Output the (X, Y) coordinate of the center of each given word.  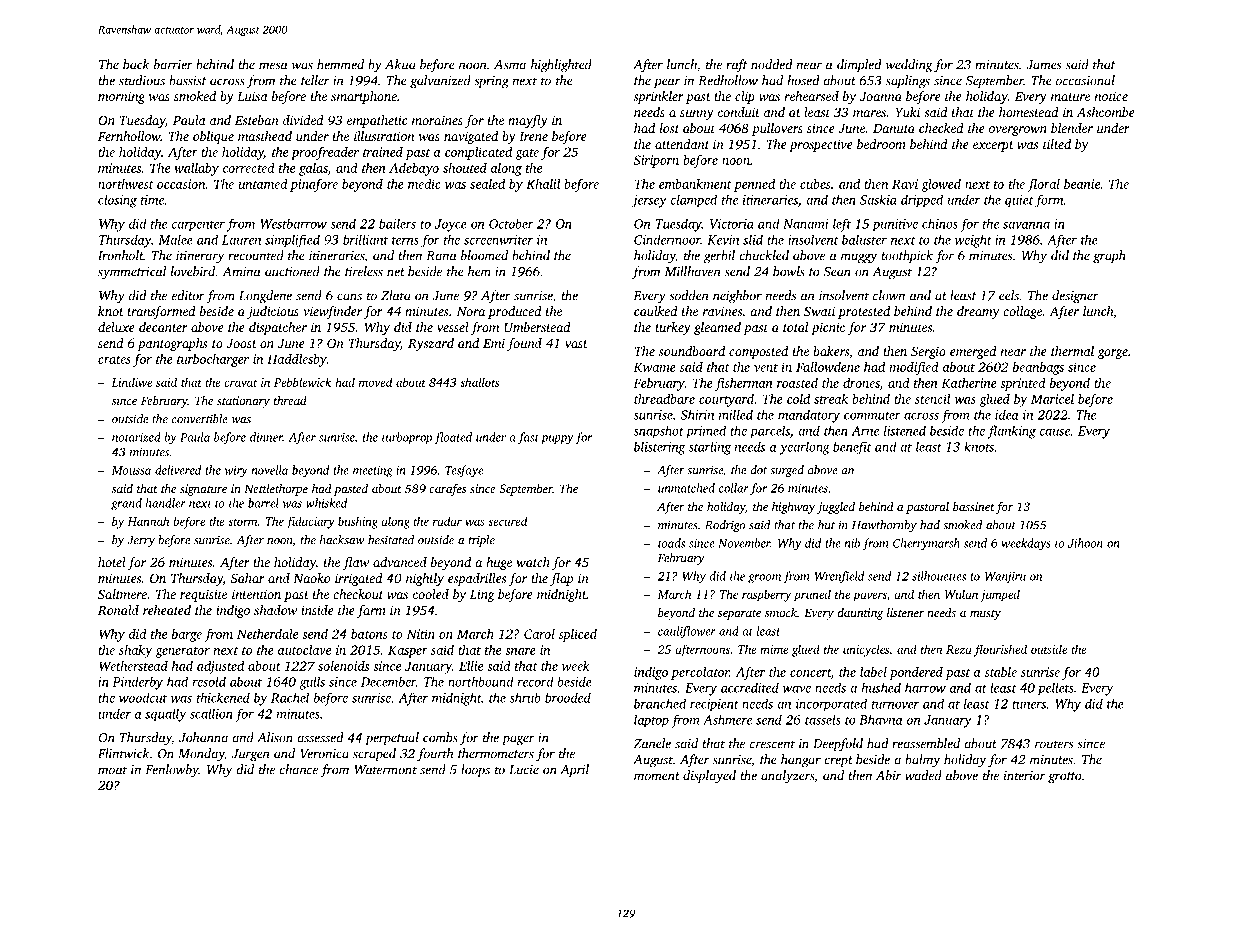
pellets (1055, 689)
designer (1075, 297)
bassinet (974, 506)
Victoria (732, 224)
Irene (533, 136)
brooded (568, 697)
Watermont (385, 770)
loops (475, 770)
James (1043, 65)
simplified (292, 241)
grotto (1064, 778)
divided (303, 120)
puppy (557, 440)
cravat (240, 383)
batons (369, 634)
